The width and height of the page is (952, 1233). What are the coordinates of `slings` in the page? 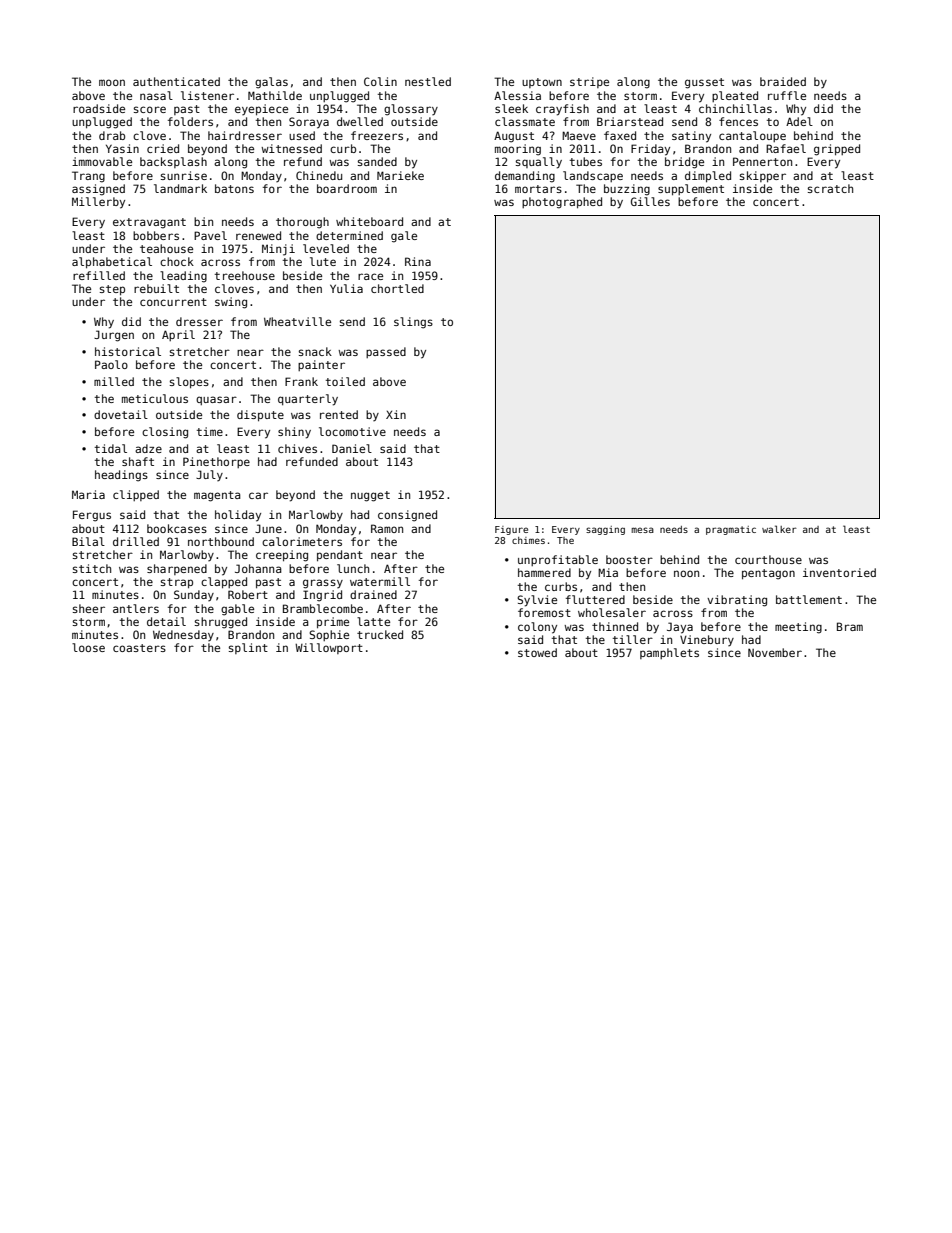 It's located at (413, 323).
